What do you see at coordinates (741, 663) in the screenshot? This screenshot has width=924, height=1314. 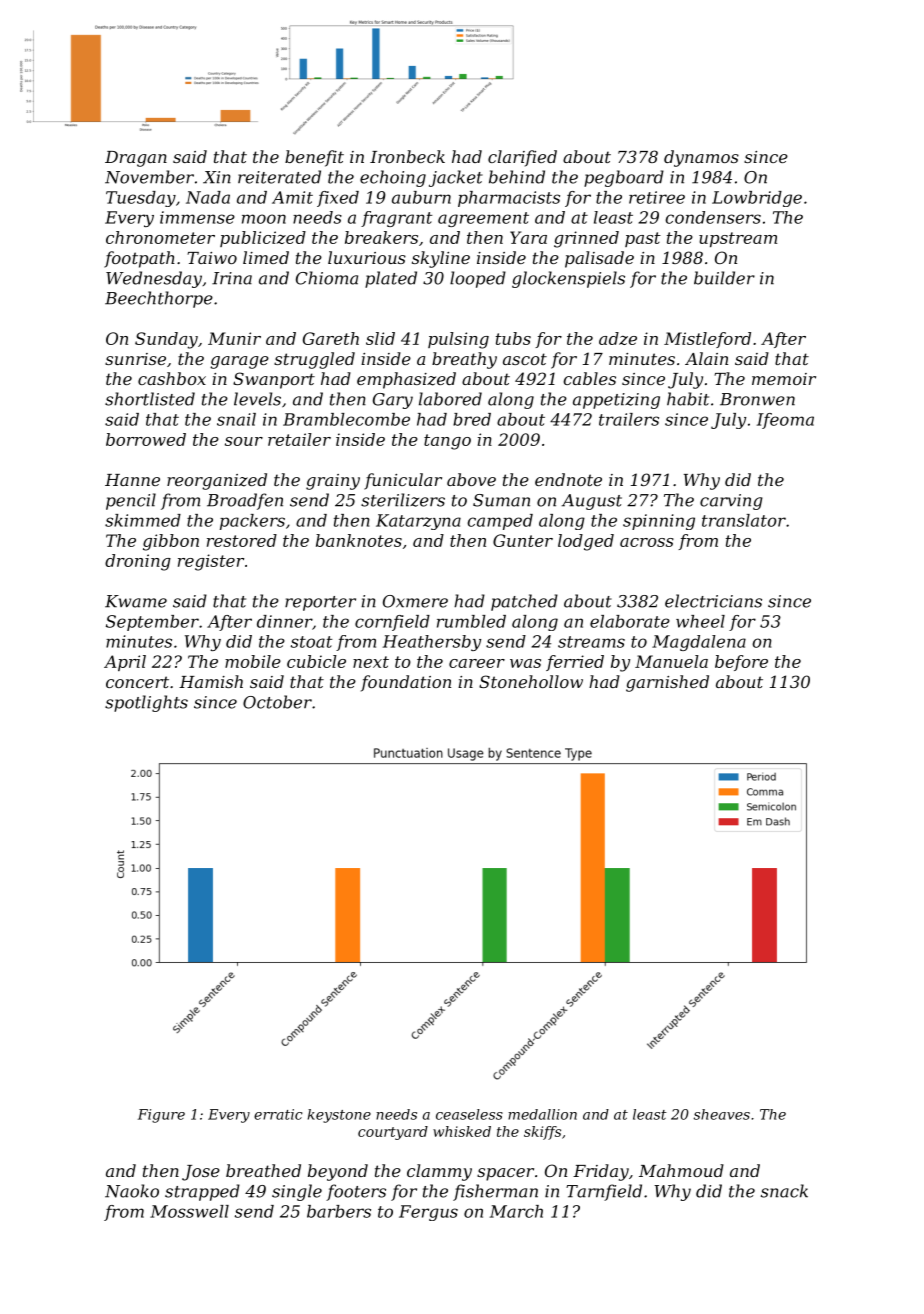 I see `before` at bounding box center [741, 663].
